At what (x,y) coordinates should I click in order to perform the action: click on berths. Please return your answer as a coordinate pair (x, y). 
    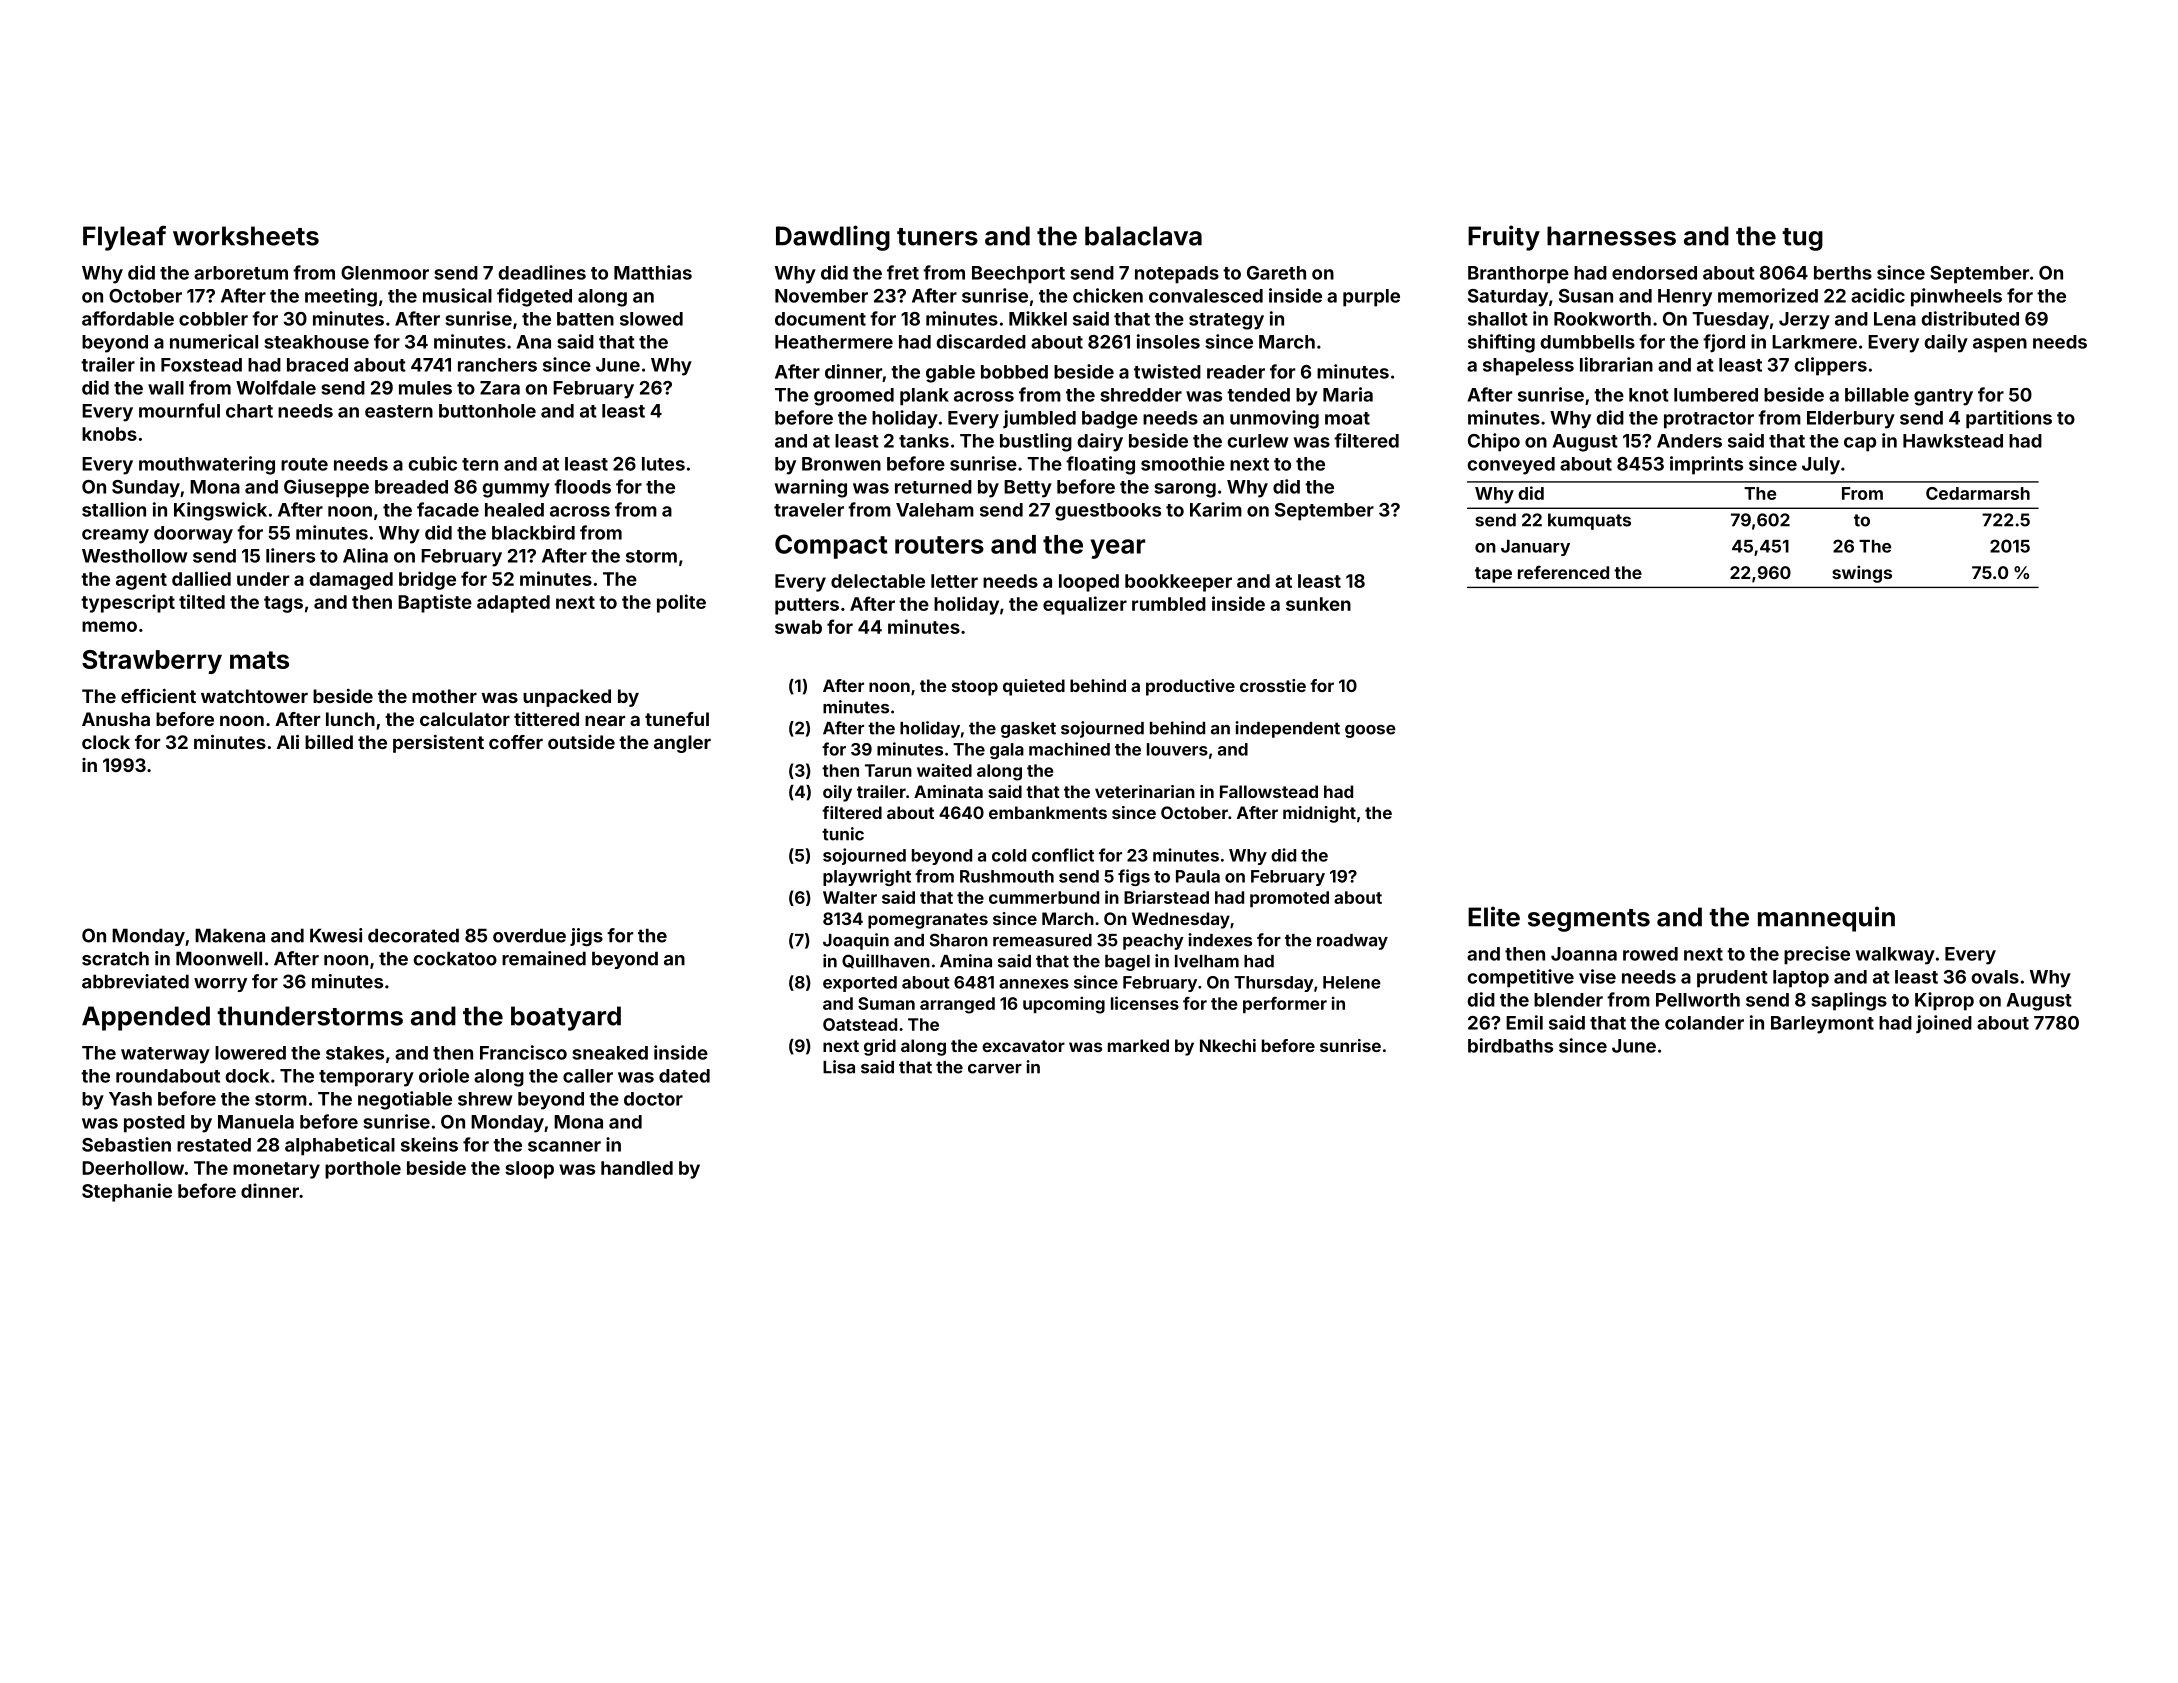
    Looking at the image, I should click on (1843, 273).
